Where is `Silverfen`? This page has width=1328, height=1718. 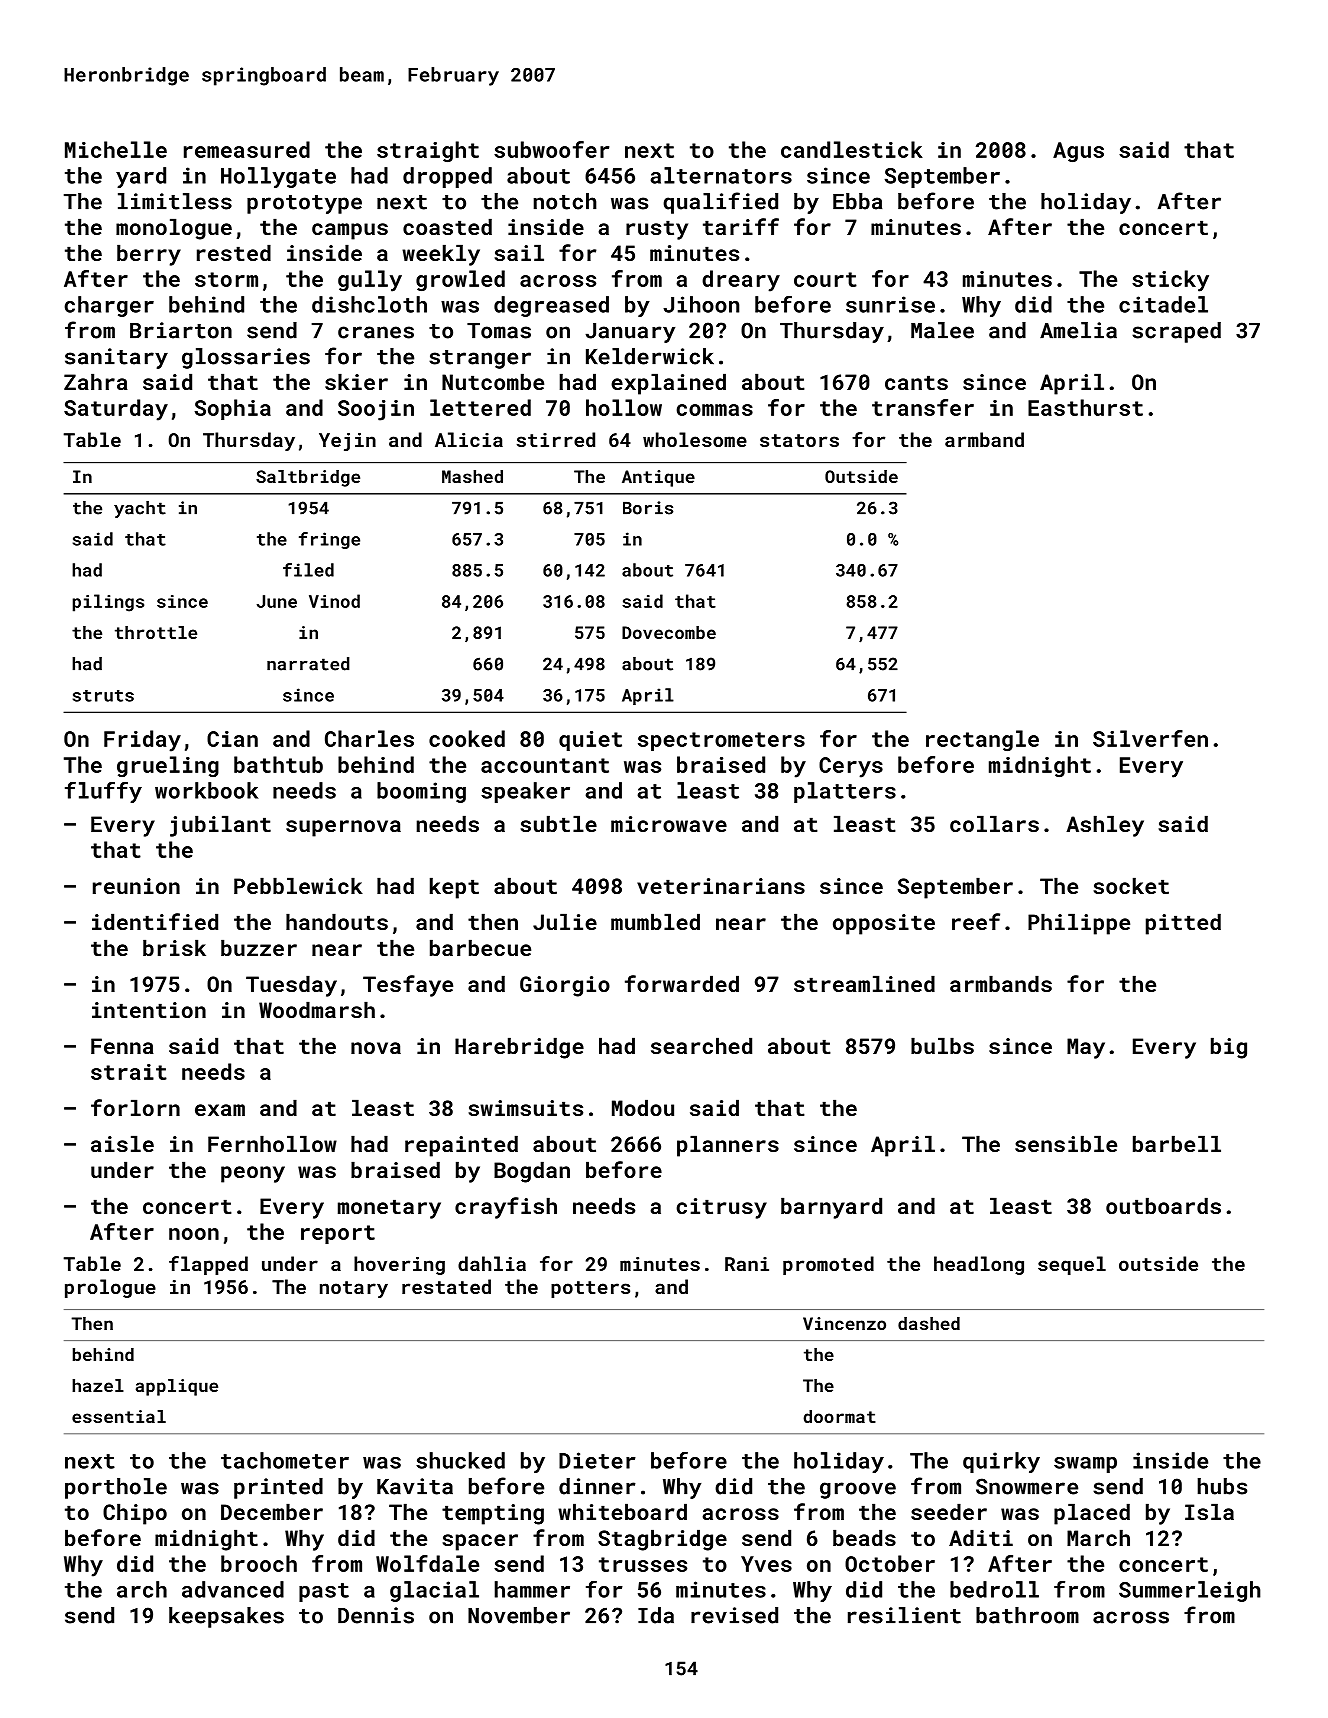 Silverfen is located at coordinates (1150, 738).
